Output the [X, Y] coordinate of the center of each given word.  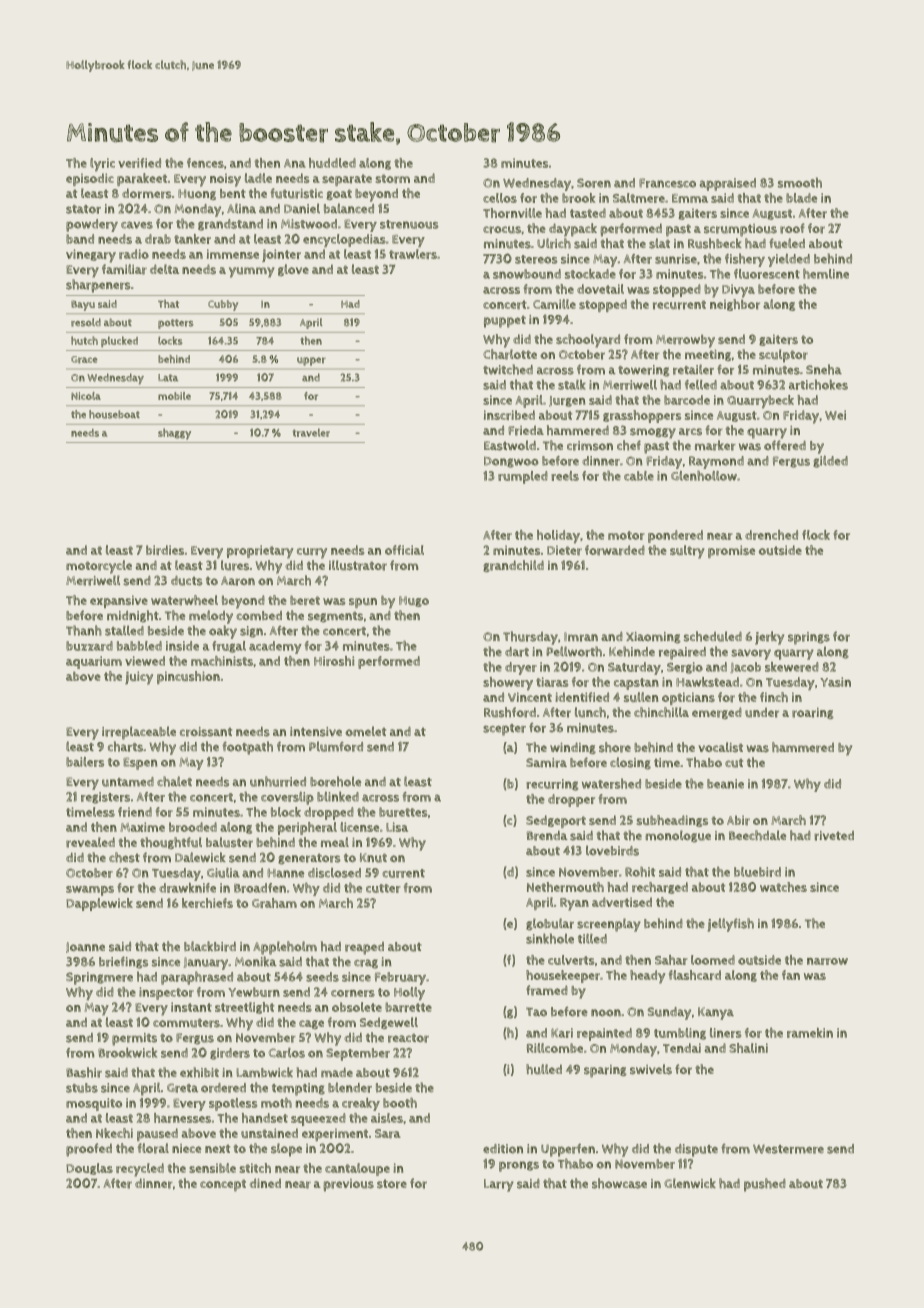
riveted [834, 836]
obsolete [357, 1007]
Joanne [85, 947]
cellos [500, 198]
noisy [225, 180]
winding [573, 748]
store [392, 1184]
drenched [771, 535]
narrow [827, 961]
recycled [140, 1170]
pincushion [188, 677]
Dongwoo [511, 462]
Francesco [667, 183]
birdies [165, 550]
